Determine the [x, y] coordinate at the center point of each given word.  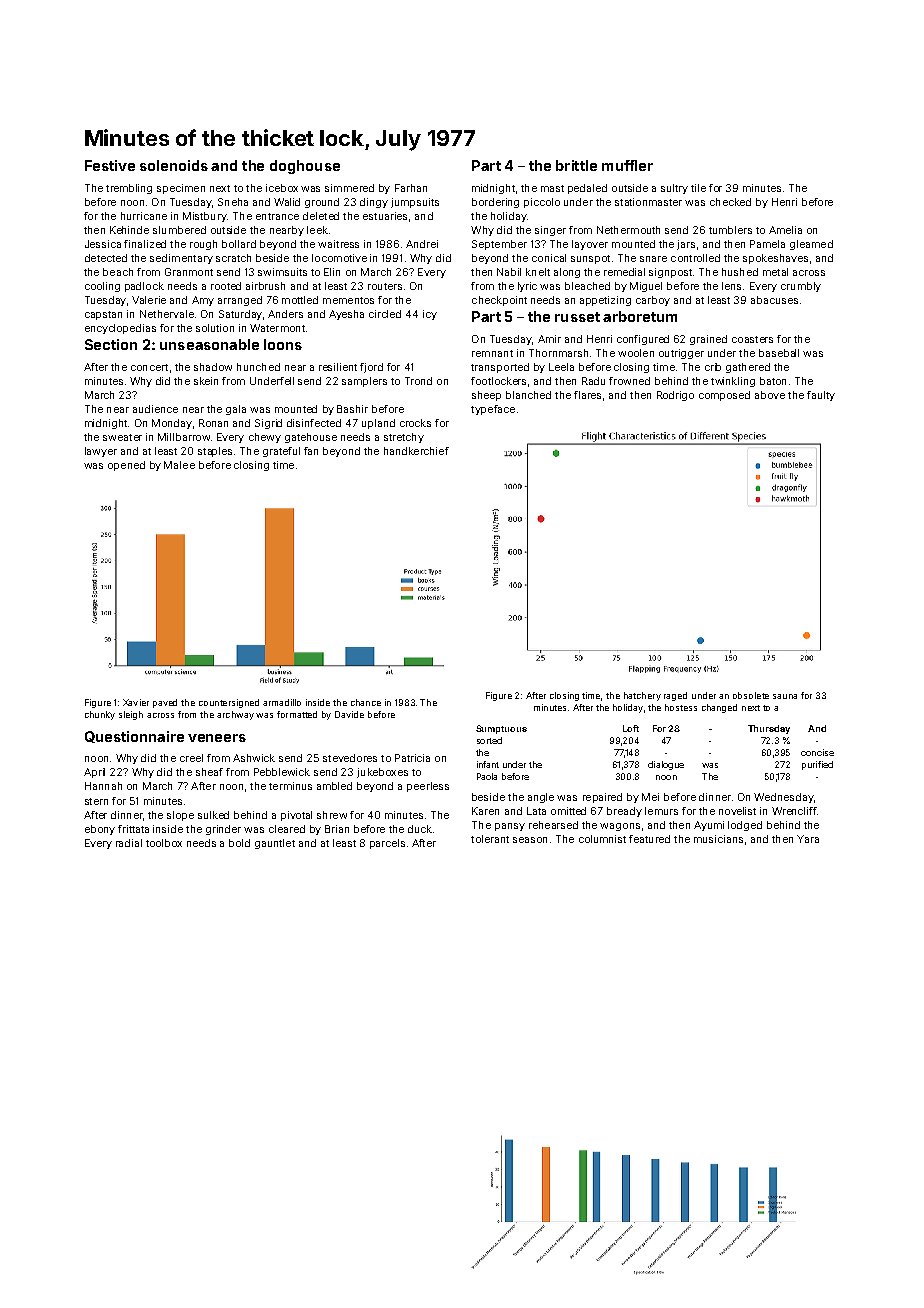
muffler [627, 165]
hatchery [642, 696]
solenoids [174, 165]
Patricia [412, 758]
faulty [821, 396]
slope [180, 816]
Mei [650, 797]
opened [126, 466]
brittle [576, 165]
